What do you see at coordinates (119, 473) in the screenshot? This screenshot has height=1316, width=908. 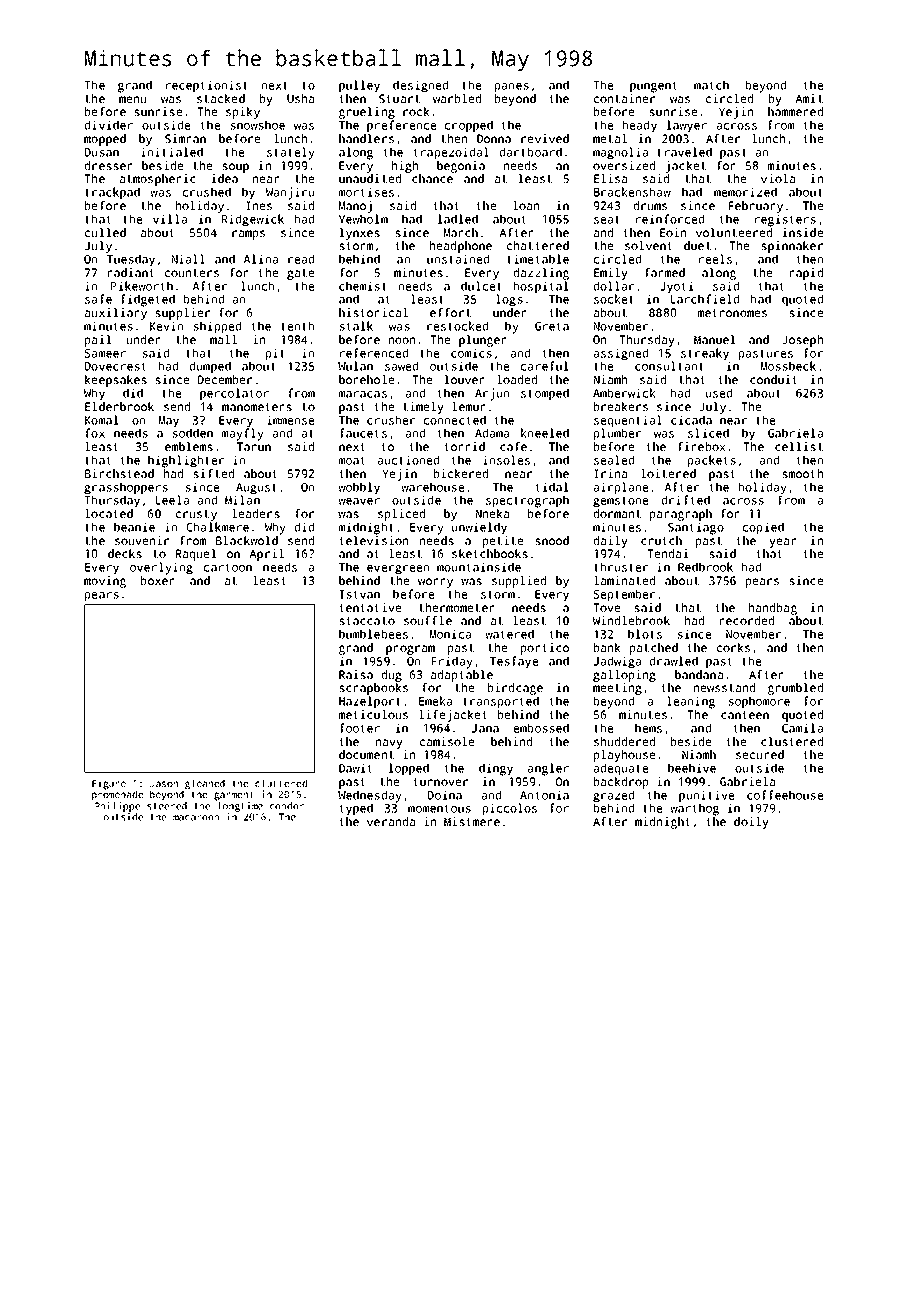 I see `Birchstead` at bounding box center [119, 473].
